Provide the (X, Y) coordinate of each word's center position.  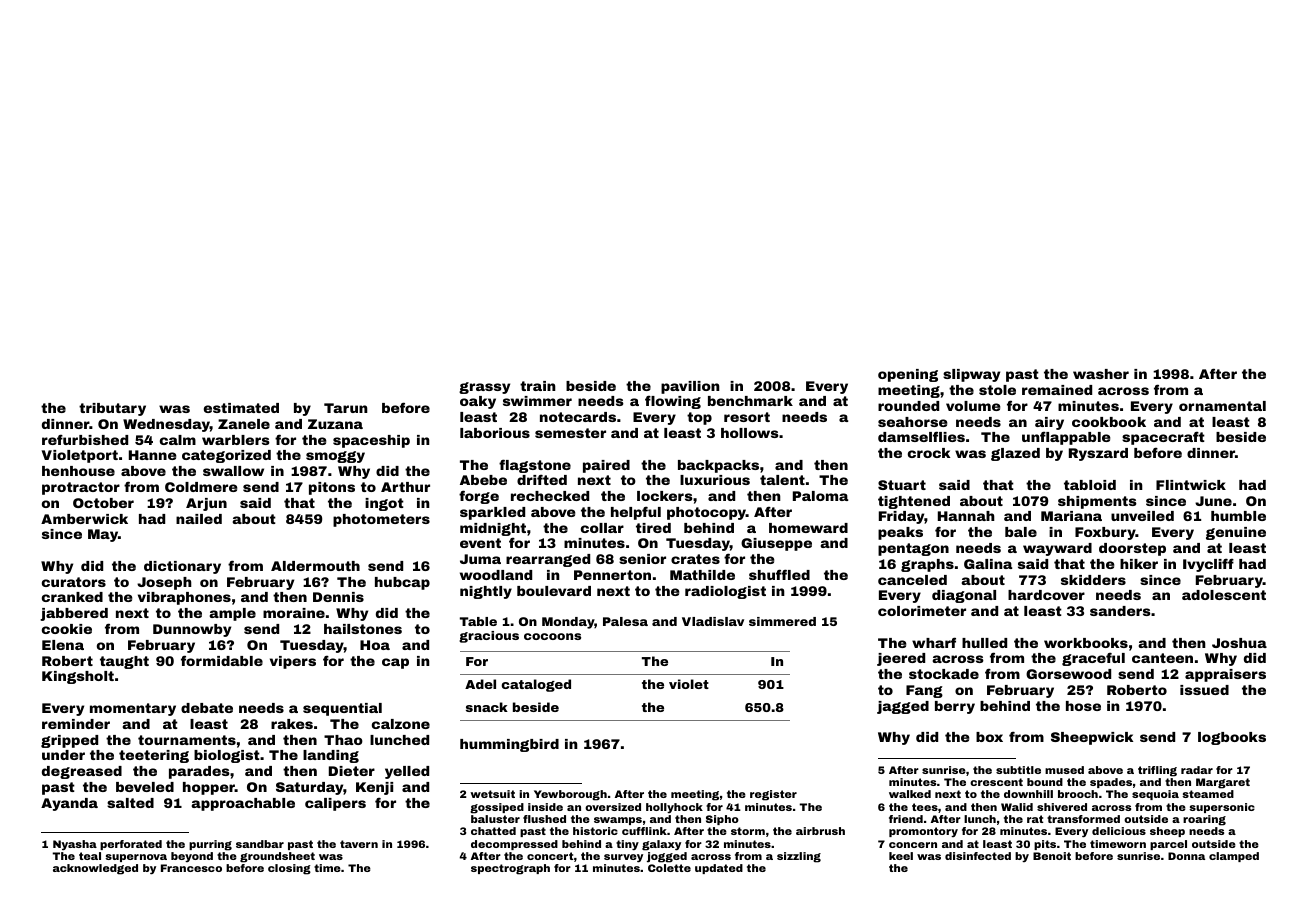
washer (1101, 374)
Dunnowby (192, 630)
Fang (924, 691)
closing (289, 869)
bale (1021, 532)
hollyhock (674, 808)
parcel (1168, 845)
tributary (112, 409)
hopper (209, 788)
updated (719, 869)
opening (908, 375)
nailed (199, 519)
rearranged (548, 560)
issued (1204, 690)
